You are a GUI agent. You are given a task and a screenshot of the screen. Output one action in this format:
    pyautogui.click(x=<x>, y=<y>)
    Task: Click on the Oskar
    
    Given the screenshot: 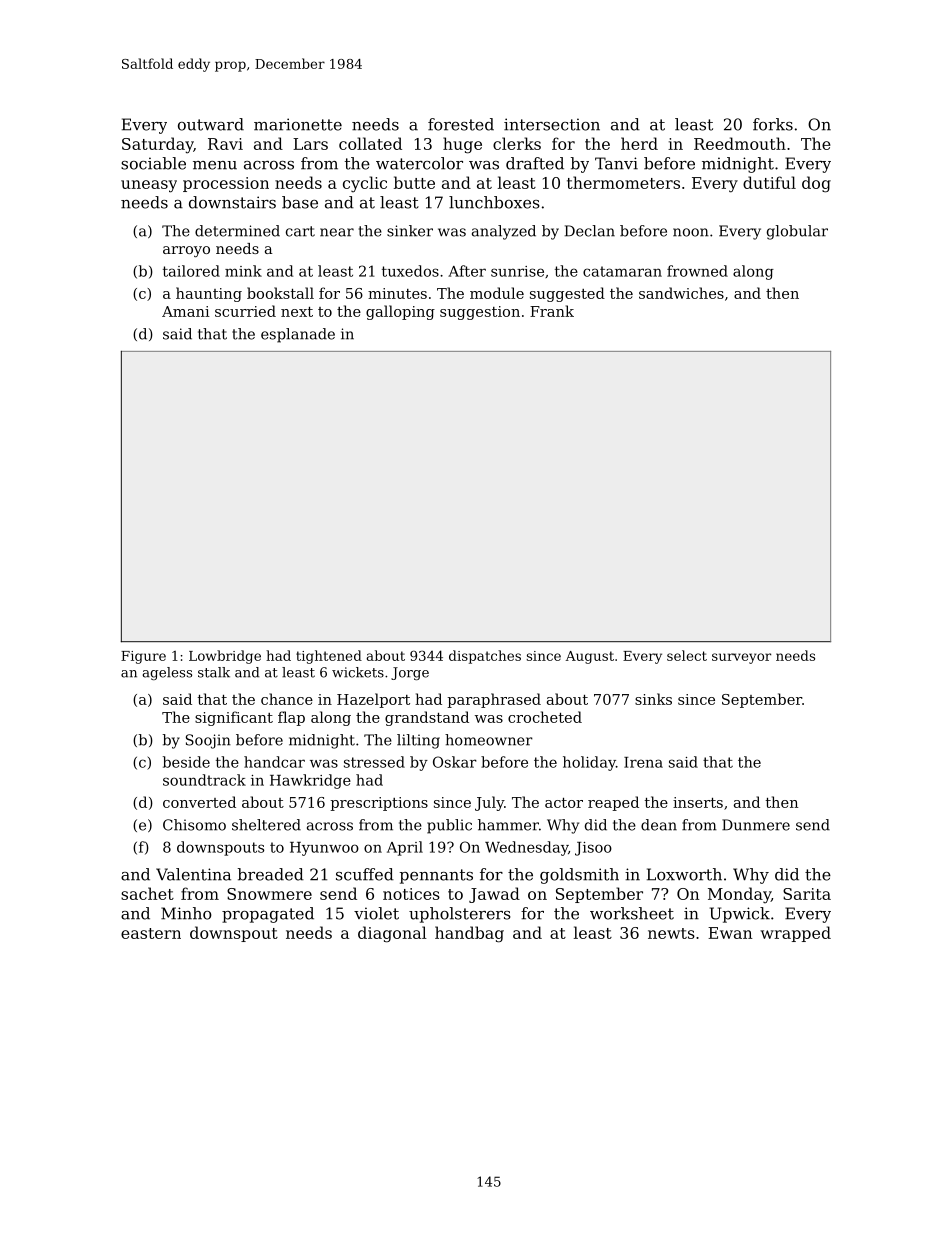 What is the action you would take?
    pyautogui.click(x=455, y=762)
